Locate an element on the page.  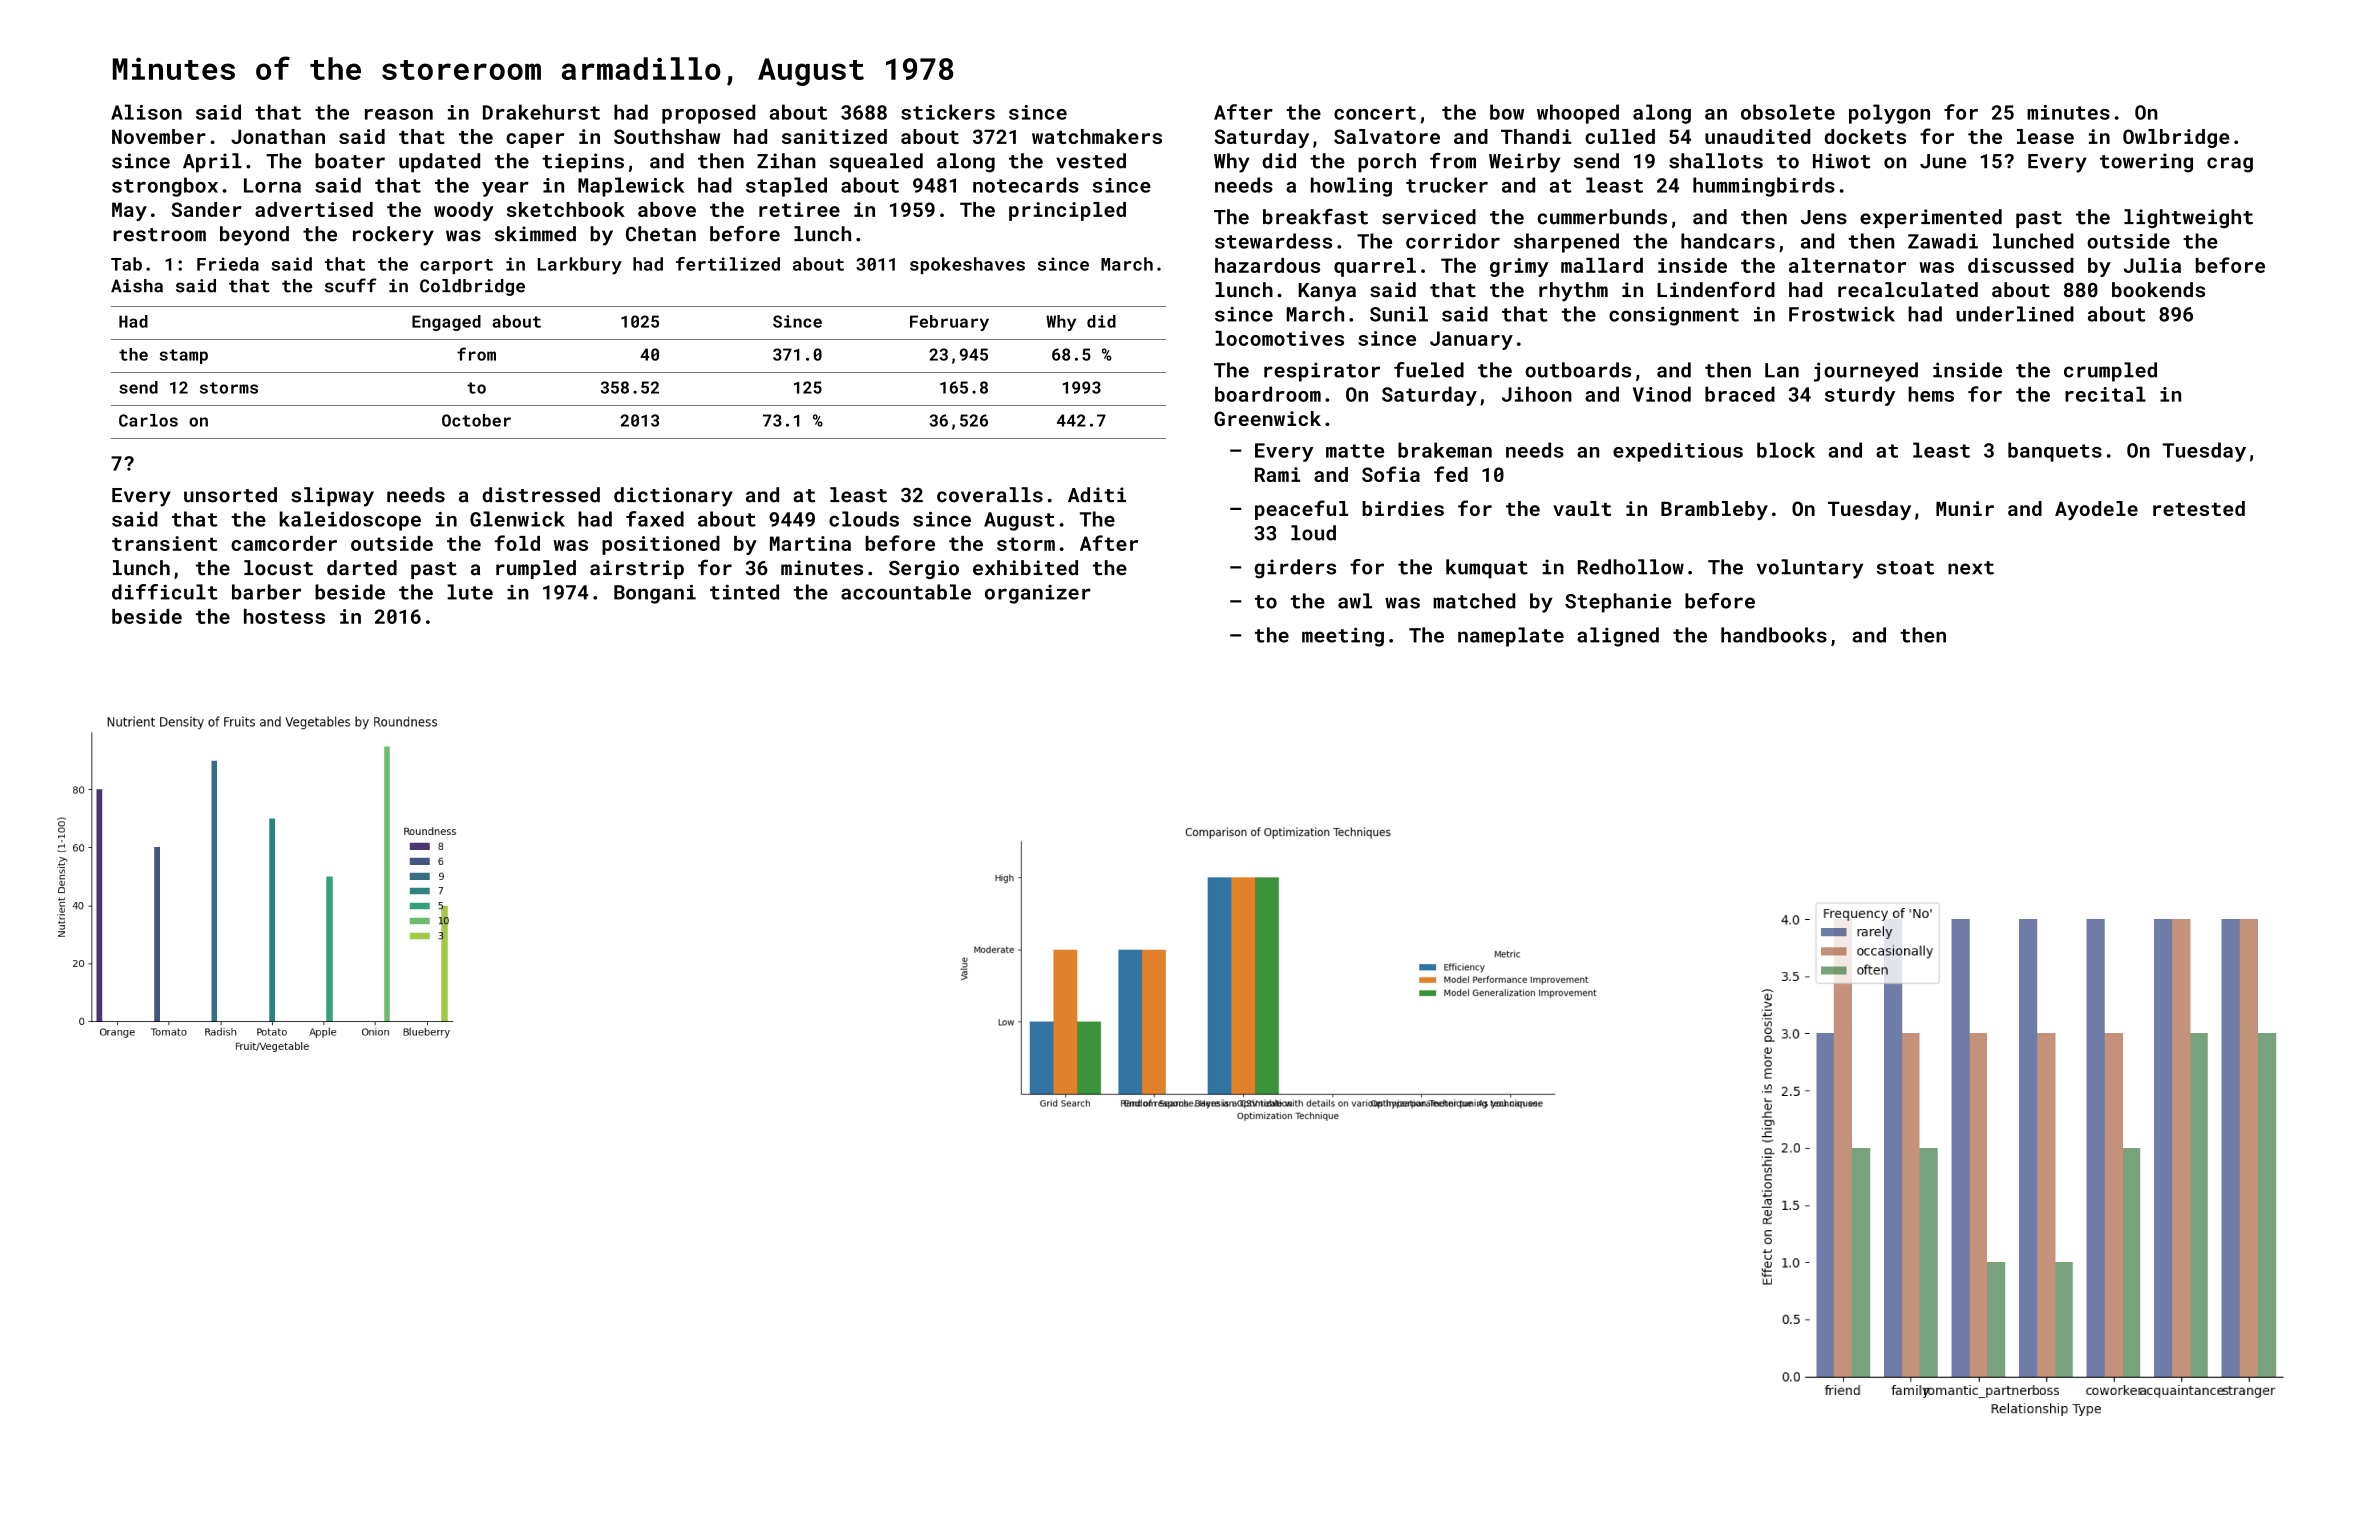
Rami is located at coordinates (1277, 474).
